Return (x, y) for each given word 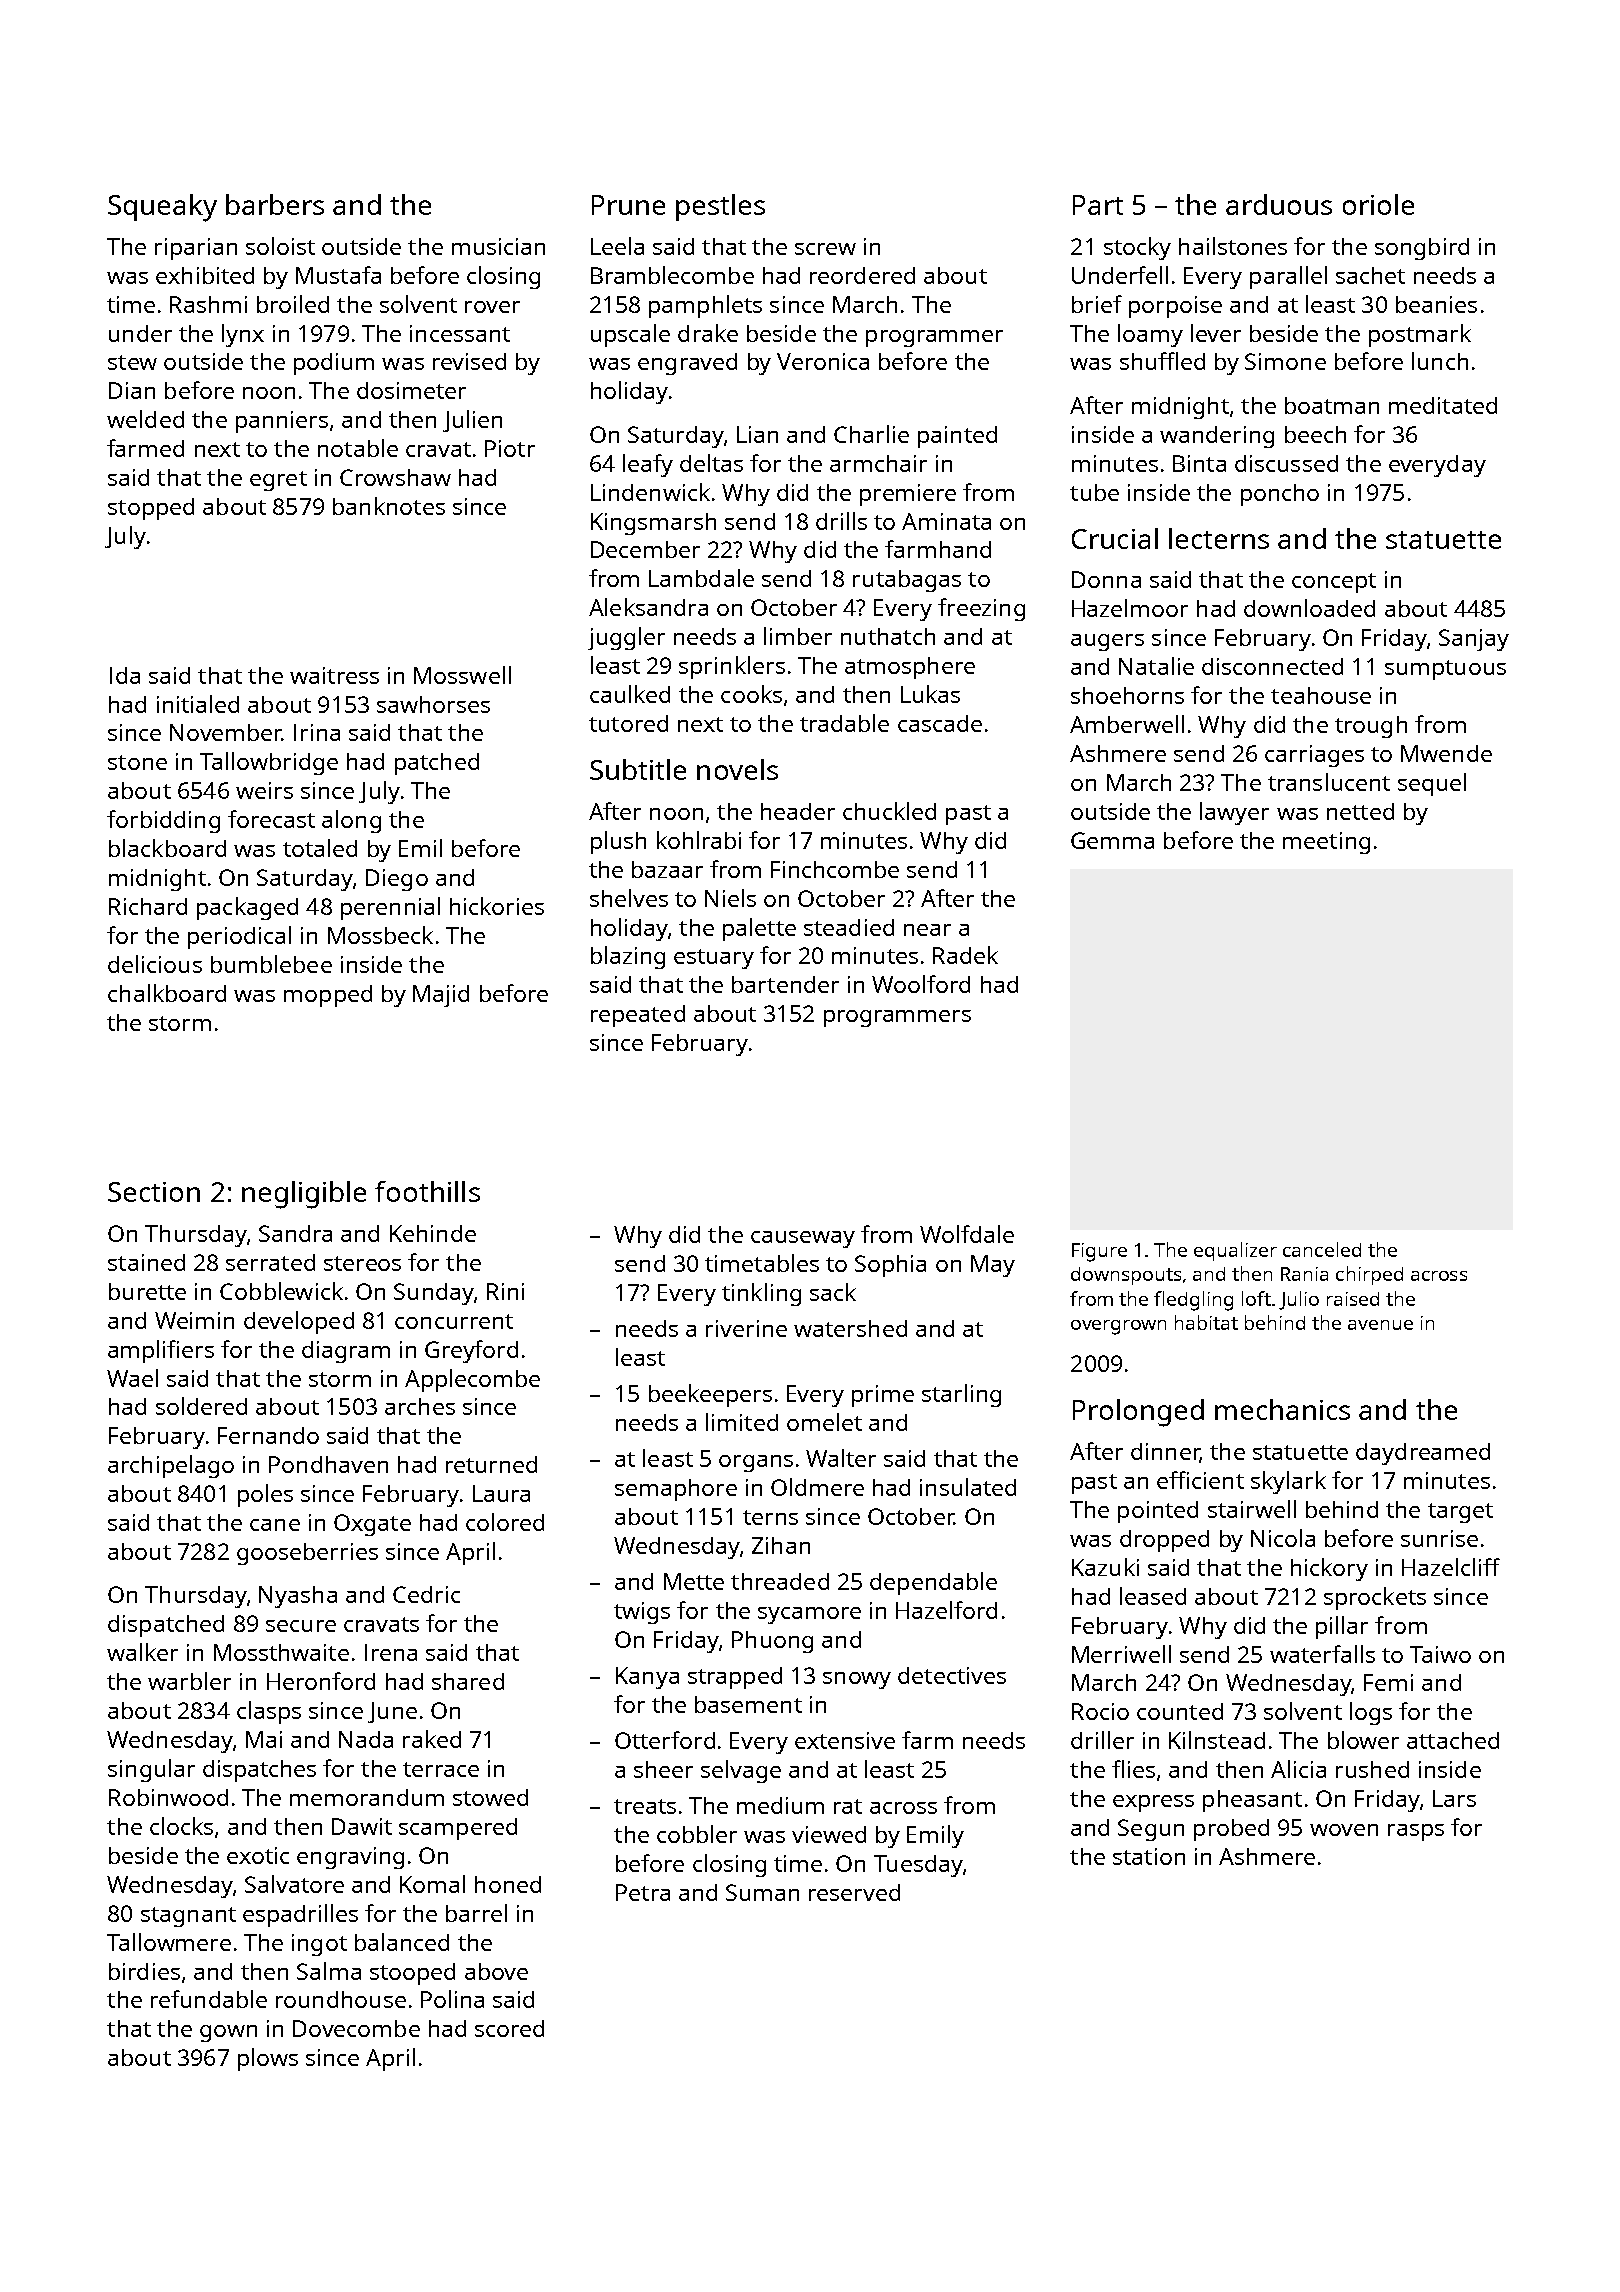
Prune (628, 205)
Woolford (921, 984)
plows (268, 2059)
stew (132, 362)
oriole (1378, 204)
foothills (427, 1191)
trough (1371, 727)
